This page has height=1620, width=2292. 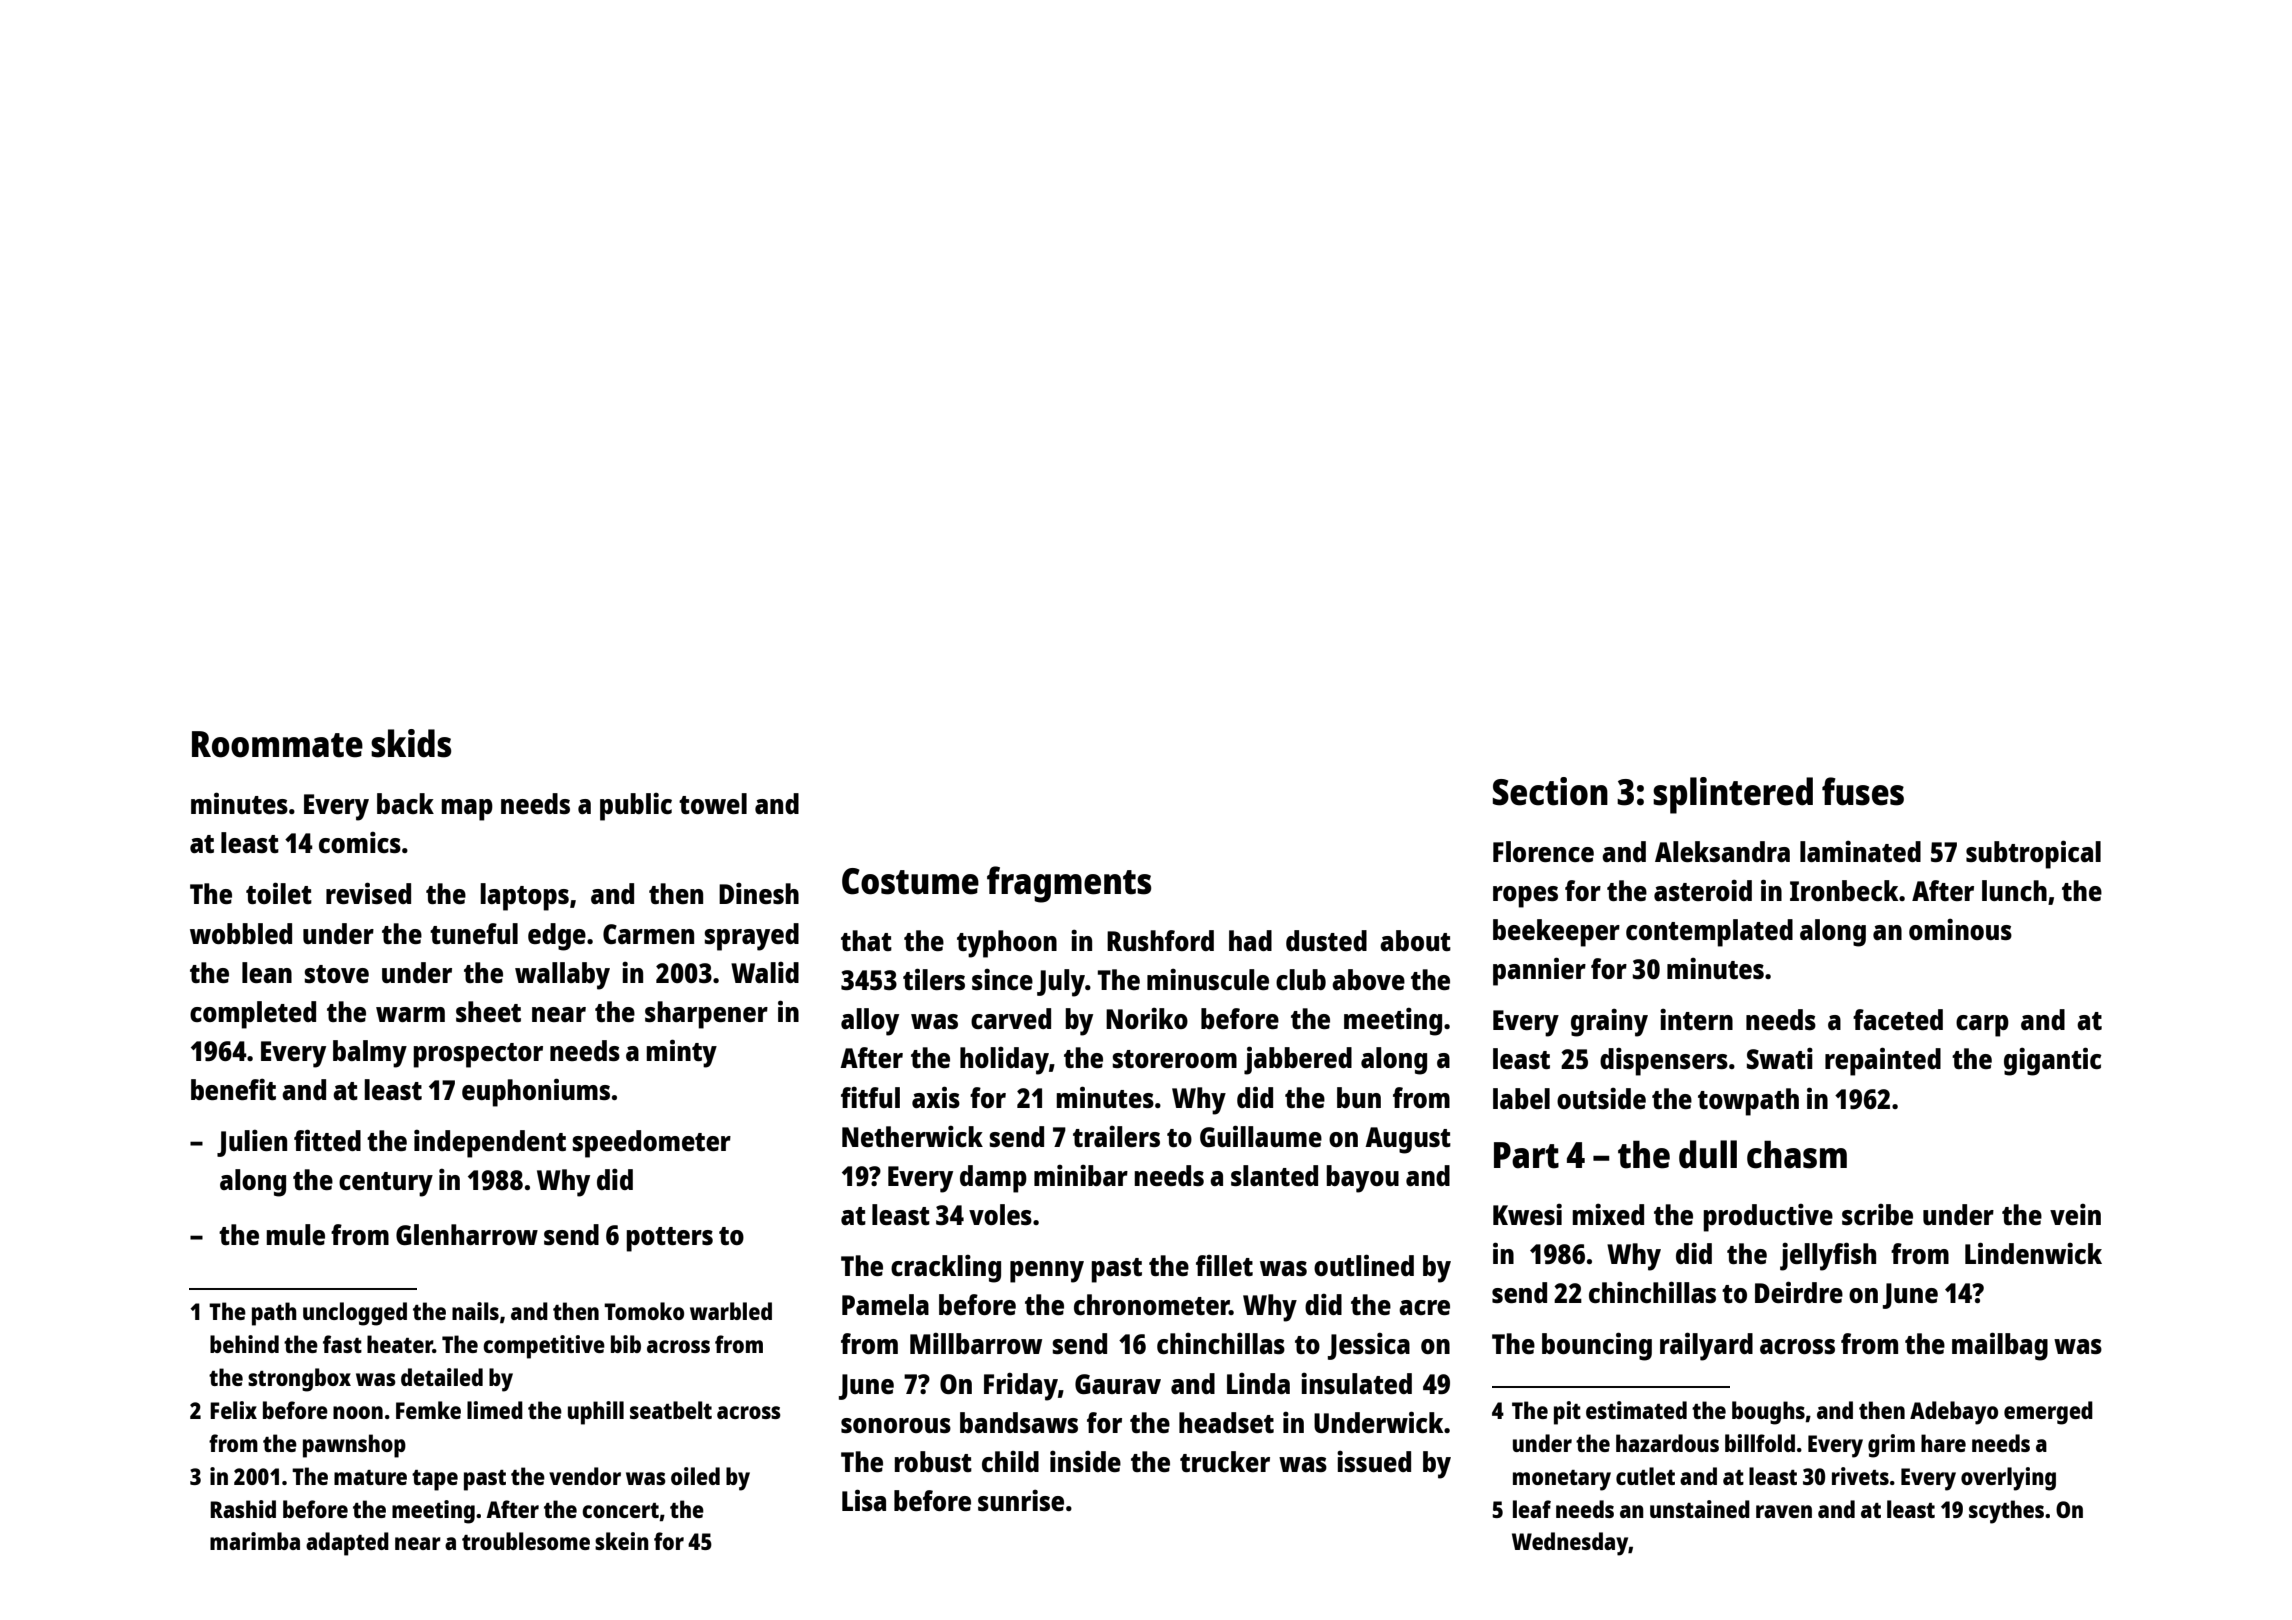 What do you see at coordinates (622, 1541) in the page?
I see `skein` at bounding box center [622, 1541].
